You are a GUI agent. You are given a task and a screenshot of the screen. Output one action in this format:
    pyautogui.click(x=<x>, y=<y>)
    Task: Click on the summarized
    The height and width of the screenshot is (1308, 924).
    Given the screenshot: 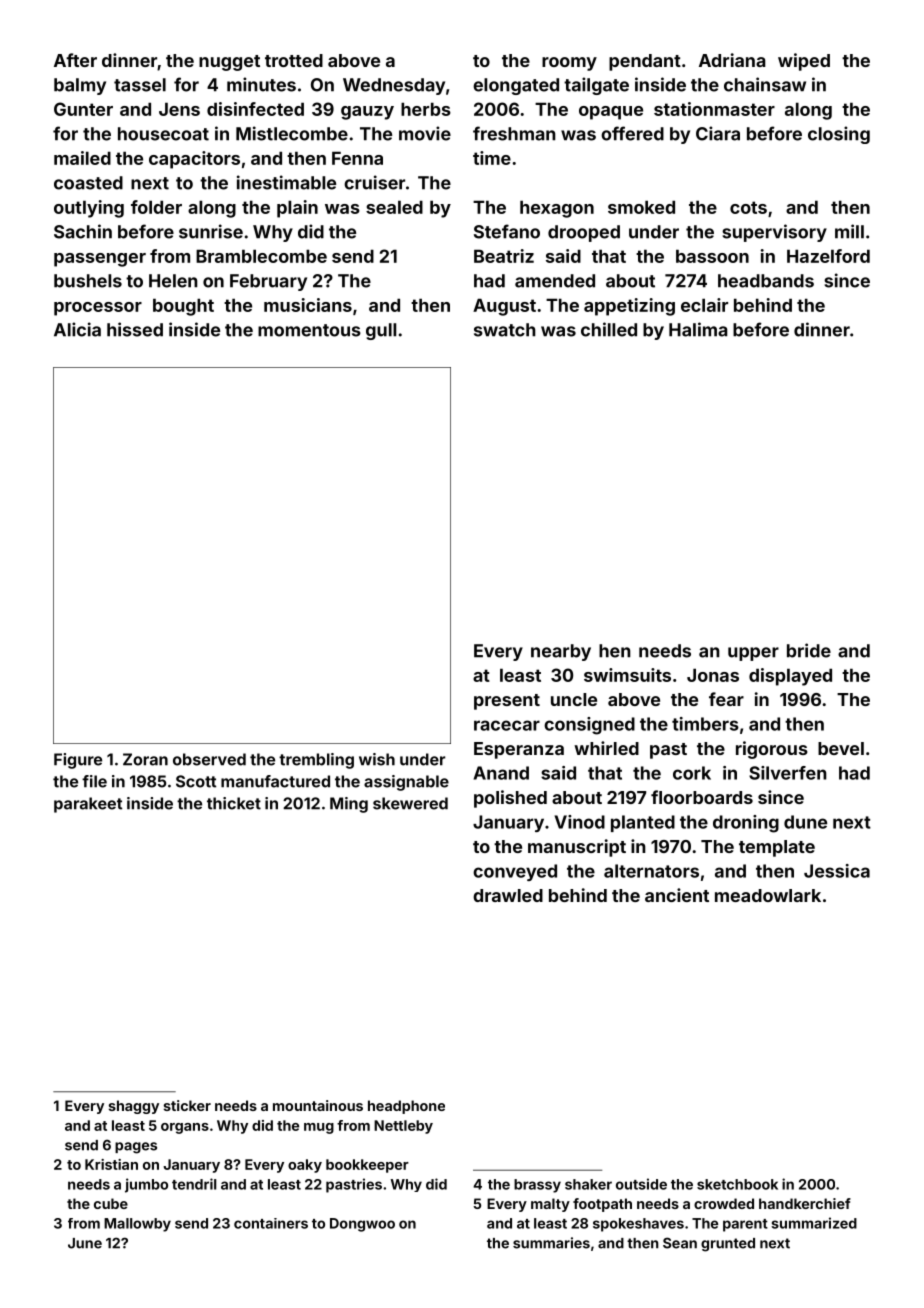 What is the action you would take?
    pyautogui.click(x=814, y=1223)
